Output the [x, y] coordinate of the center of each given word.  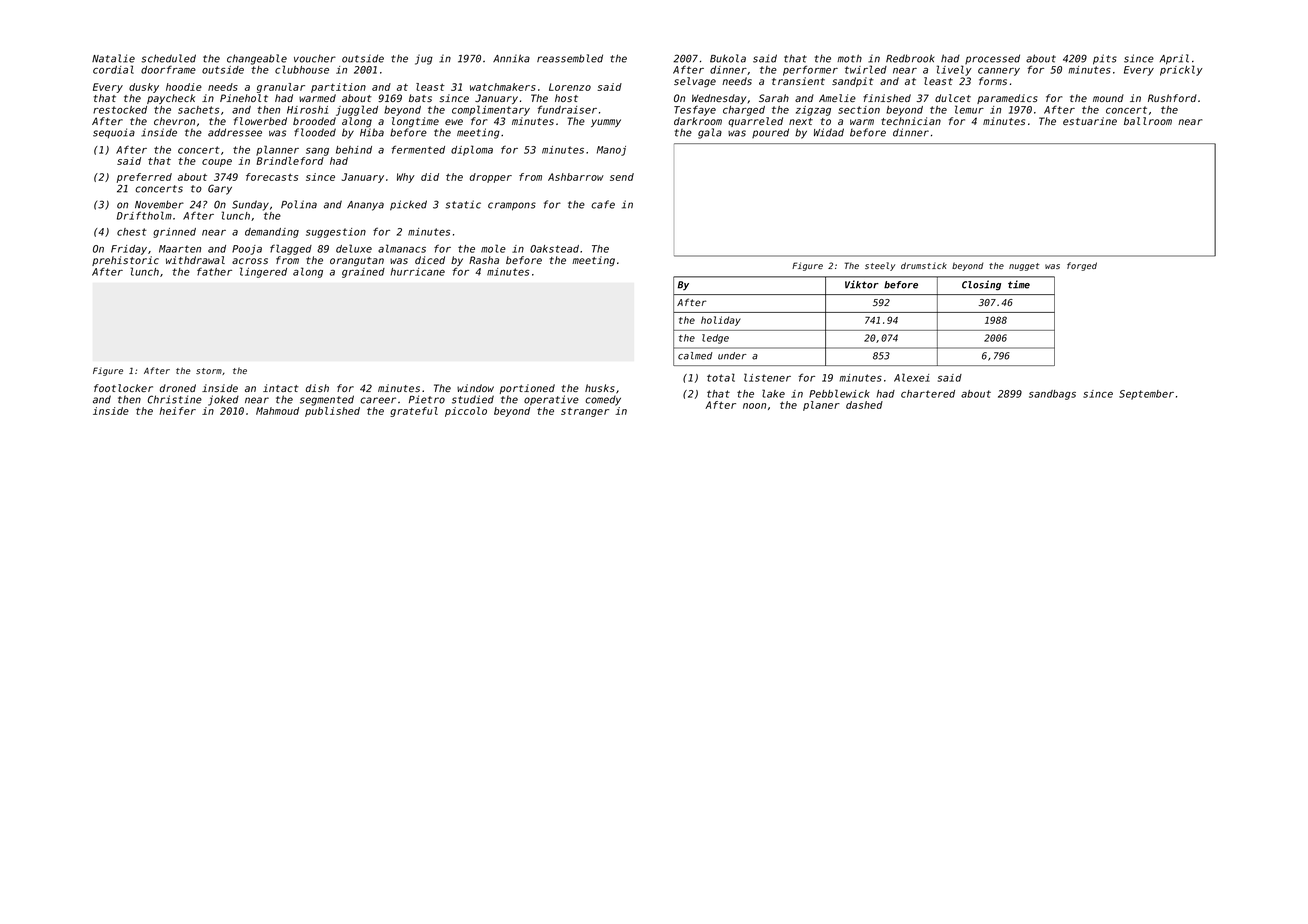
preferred [144, 178]
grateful [414, 412]
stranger [585, 412]
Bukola [728, 58]
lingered [263, 272]
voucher [315, 58]
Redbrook [910, 58]
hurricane [417, 272]
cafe [603, 204]
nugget [1024, 267]
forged [1082, 266]
